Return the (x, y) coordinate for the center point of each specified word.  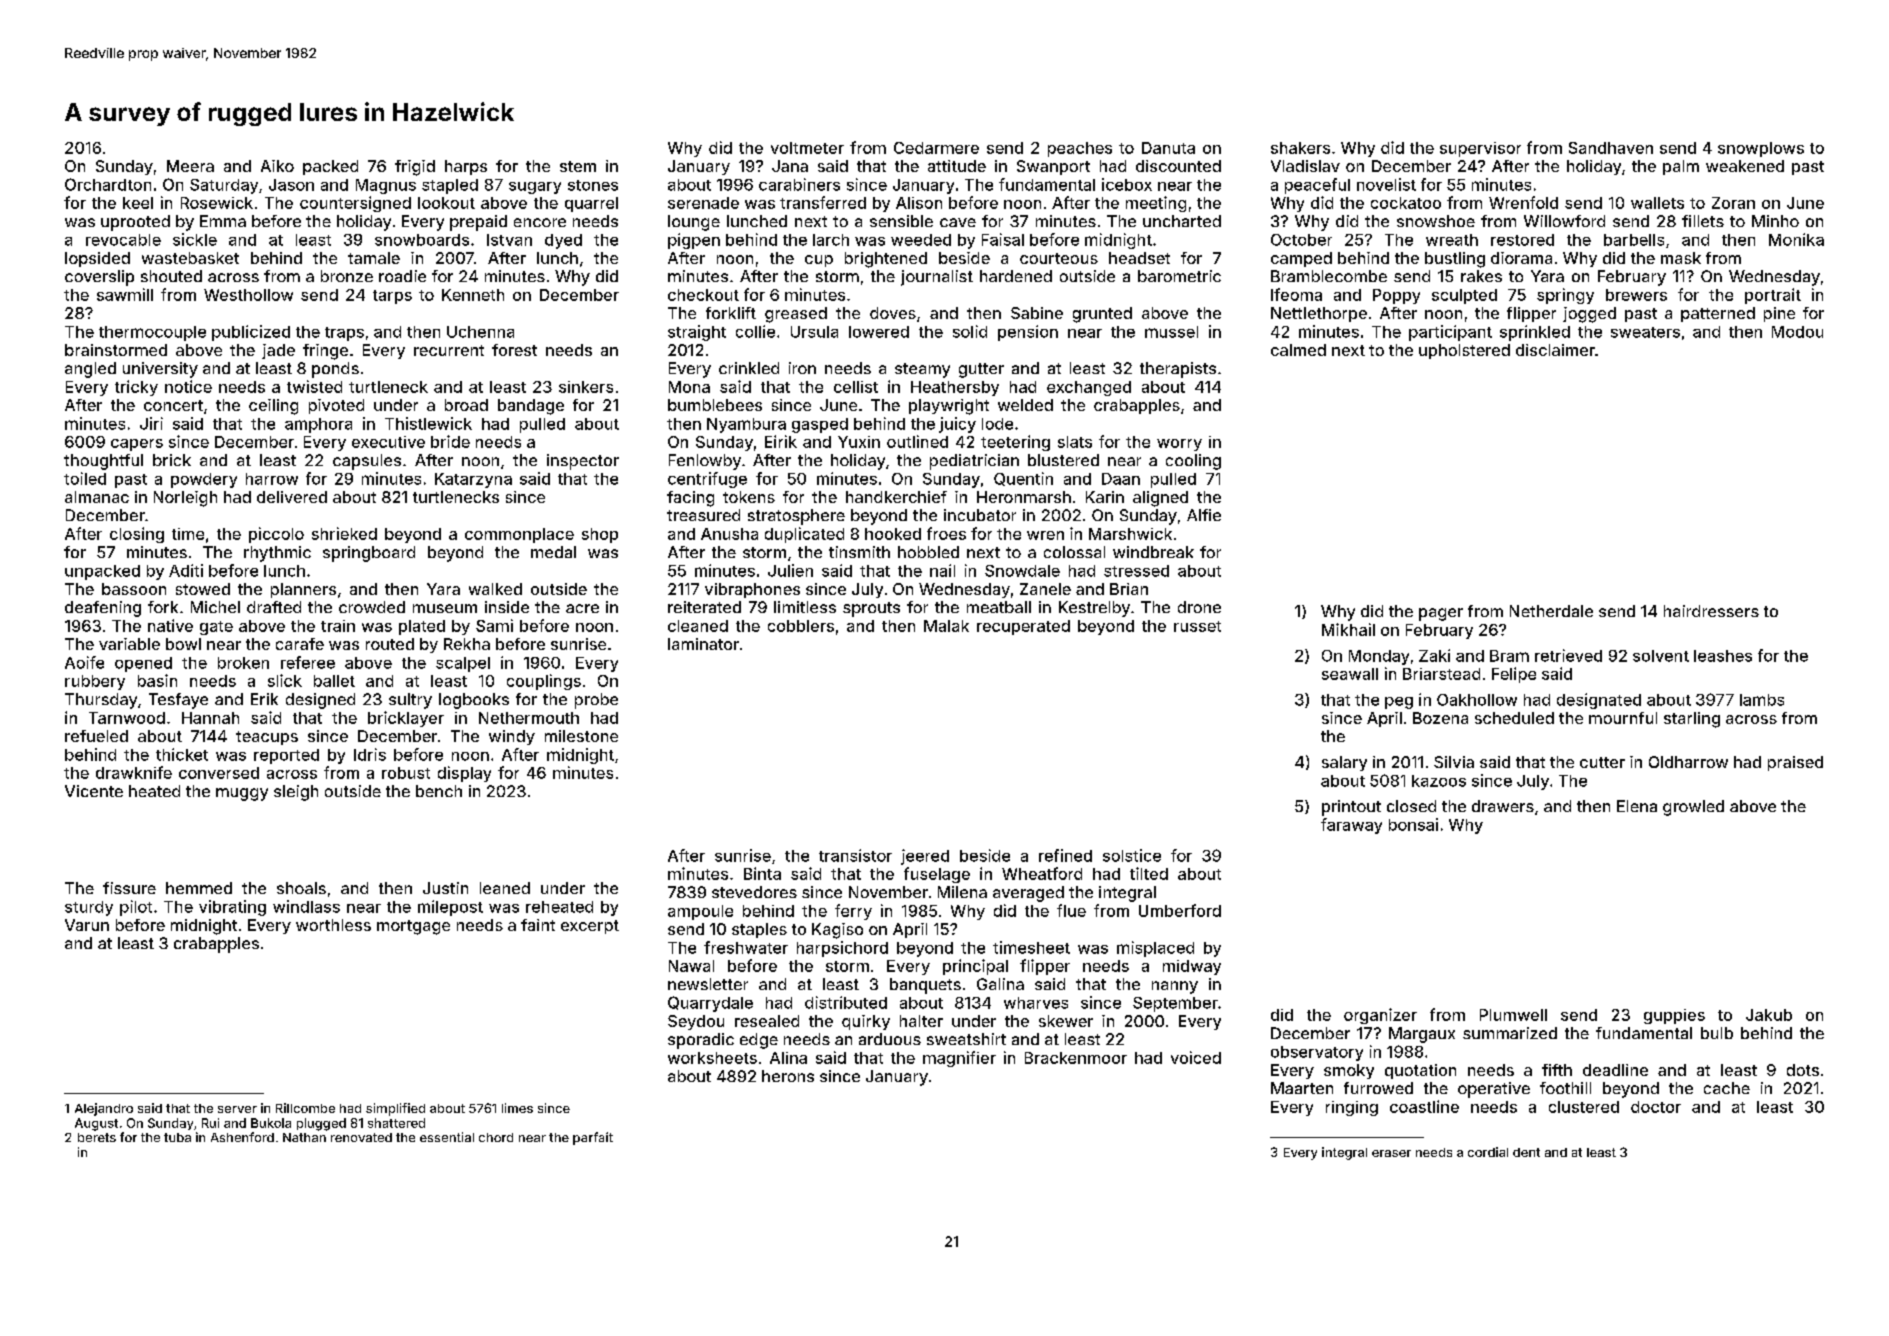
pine (1779, 314)
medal (553, 552)
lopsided (97, 259)
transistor (855, 855)
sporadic (701, 1041)
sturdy (89, 908)
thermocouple (152, 333)
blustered (1063, 460)
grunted (1102, 315)
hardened (1016, 276)
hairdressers (1711, 611)
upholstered (1464, 351)
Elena (1637, 806)
